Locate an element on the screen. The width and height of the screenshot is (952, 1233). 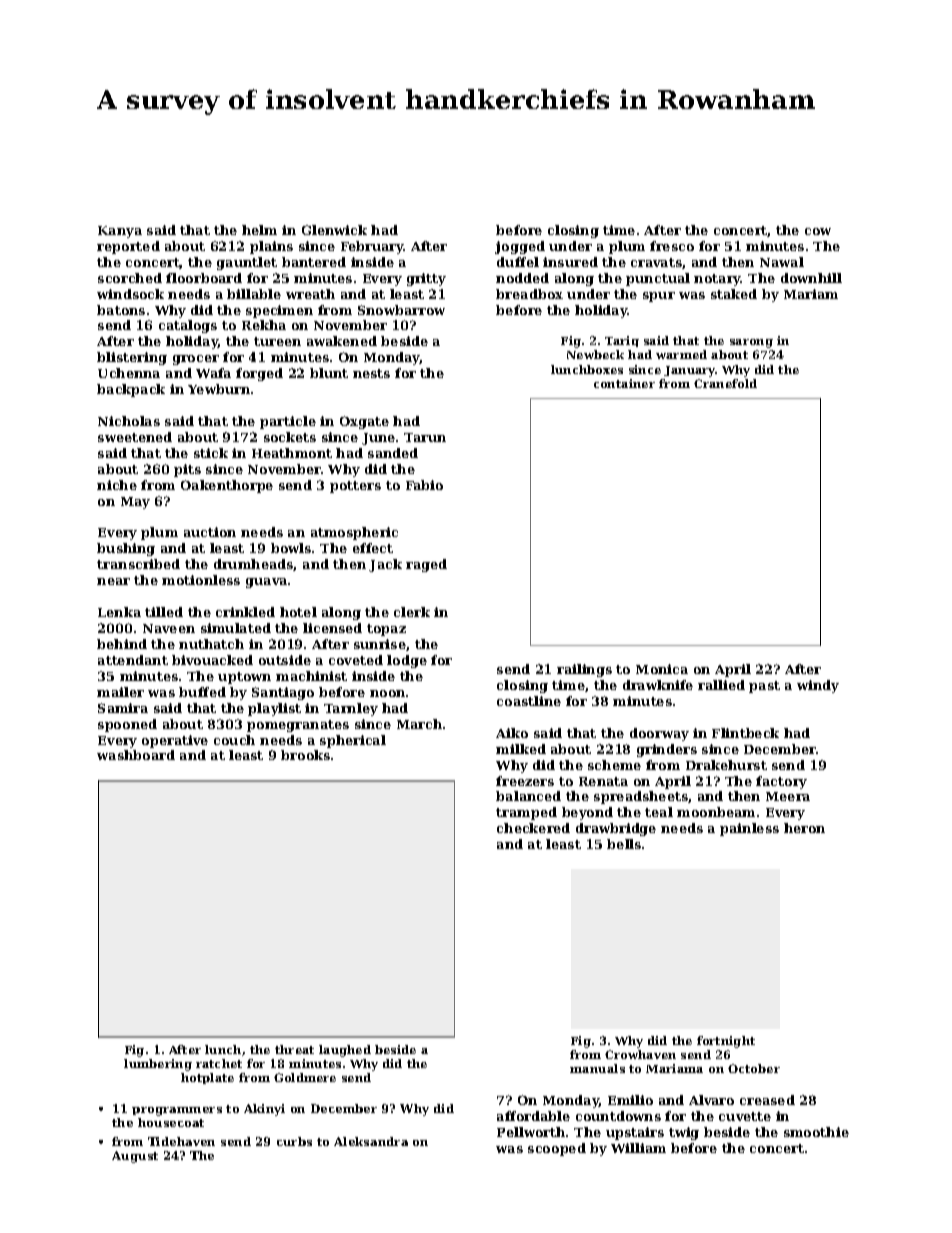
heron is located at coordinates (804, 828).
